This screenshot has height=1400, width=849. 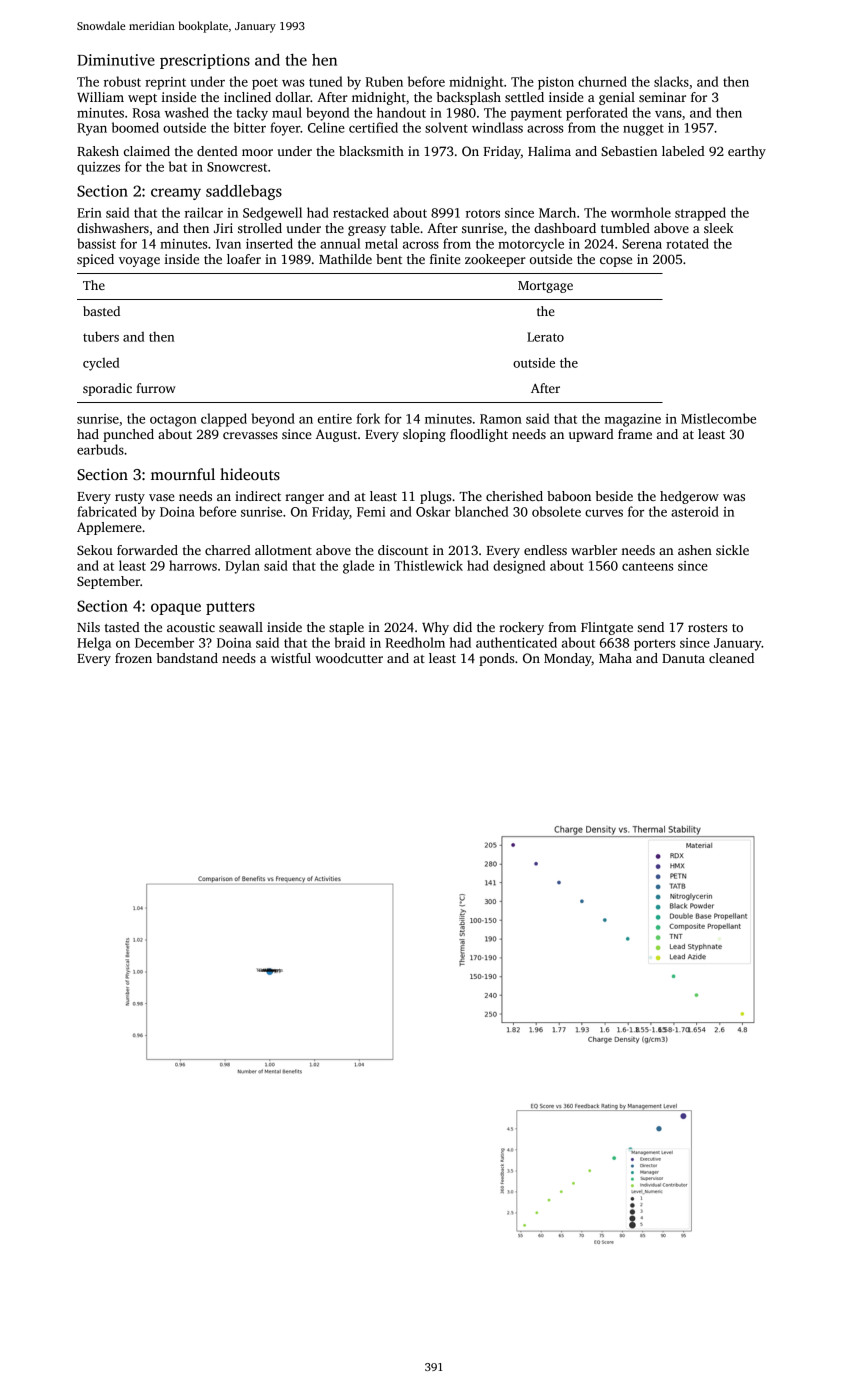 What do you see at coordinates (718, 418) in the screenshot?
I see `Mistlecombe` at bounding box center [718, 418].
